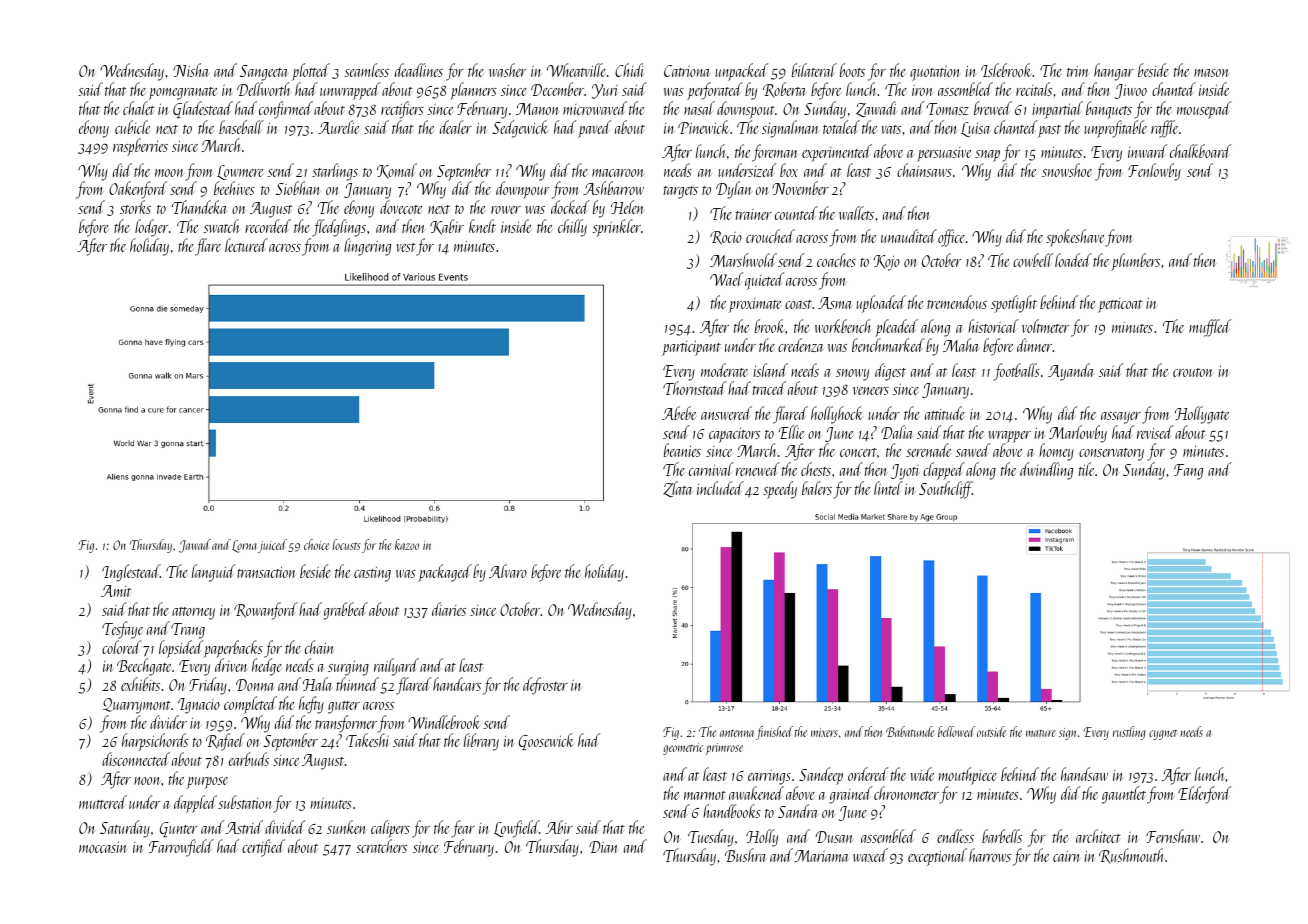 This page has width=1308, height=924. Describe the element at coordinates (677, 489) in the page. I see `Zlata` at that location.
